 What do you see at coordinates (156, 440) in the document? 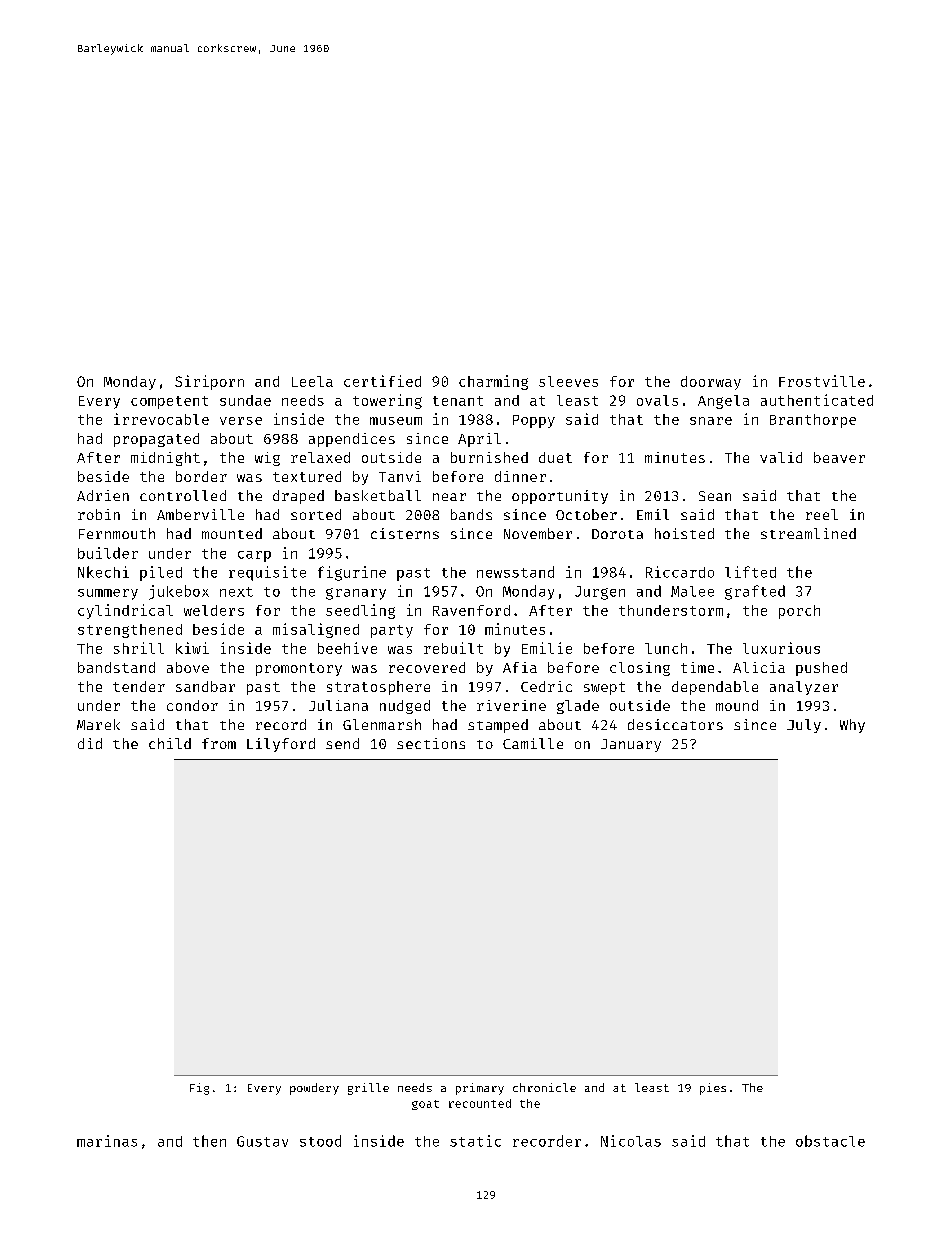
I see `propagated` at bounding box center [156, 440].
